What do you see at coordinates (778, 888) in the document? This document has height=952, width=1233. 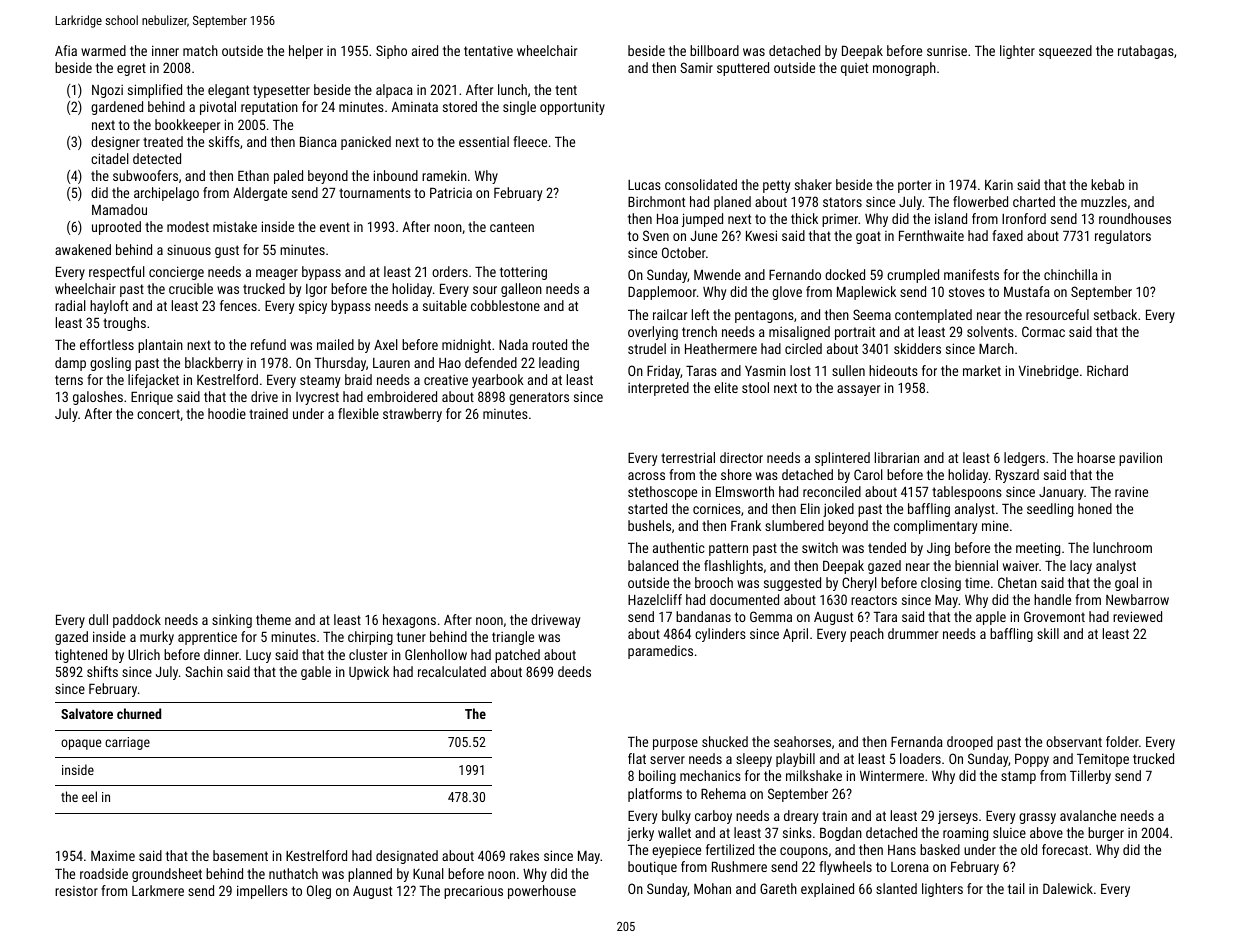 I see `Gareth` at bounding box center [778, 888].
